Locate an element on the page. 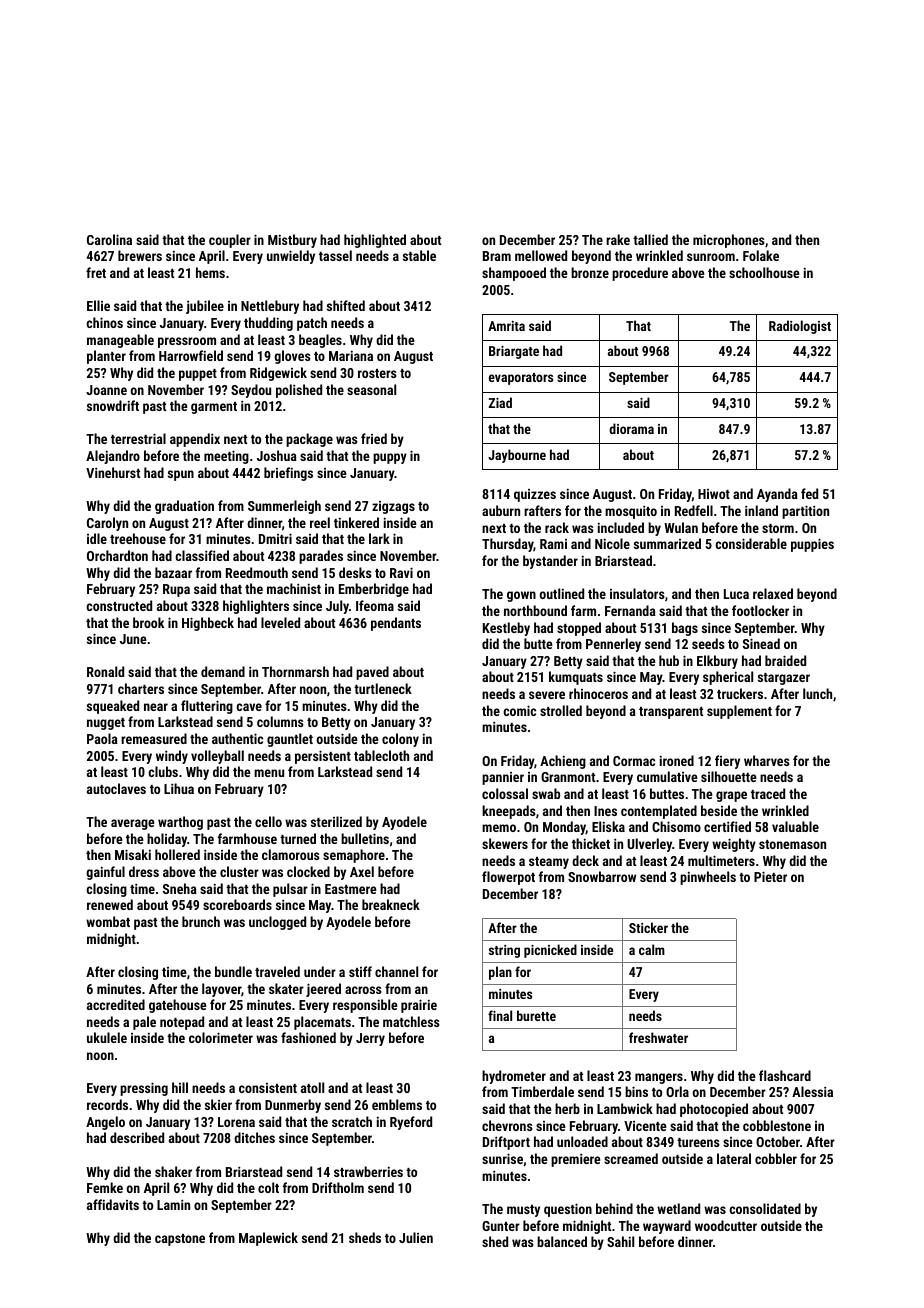 The image size is (924, 1308). average is located at coordinates (133, 824).
